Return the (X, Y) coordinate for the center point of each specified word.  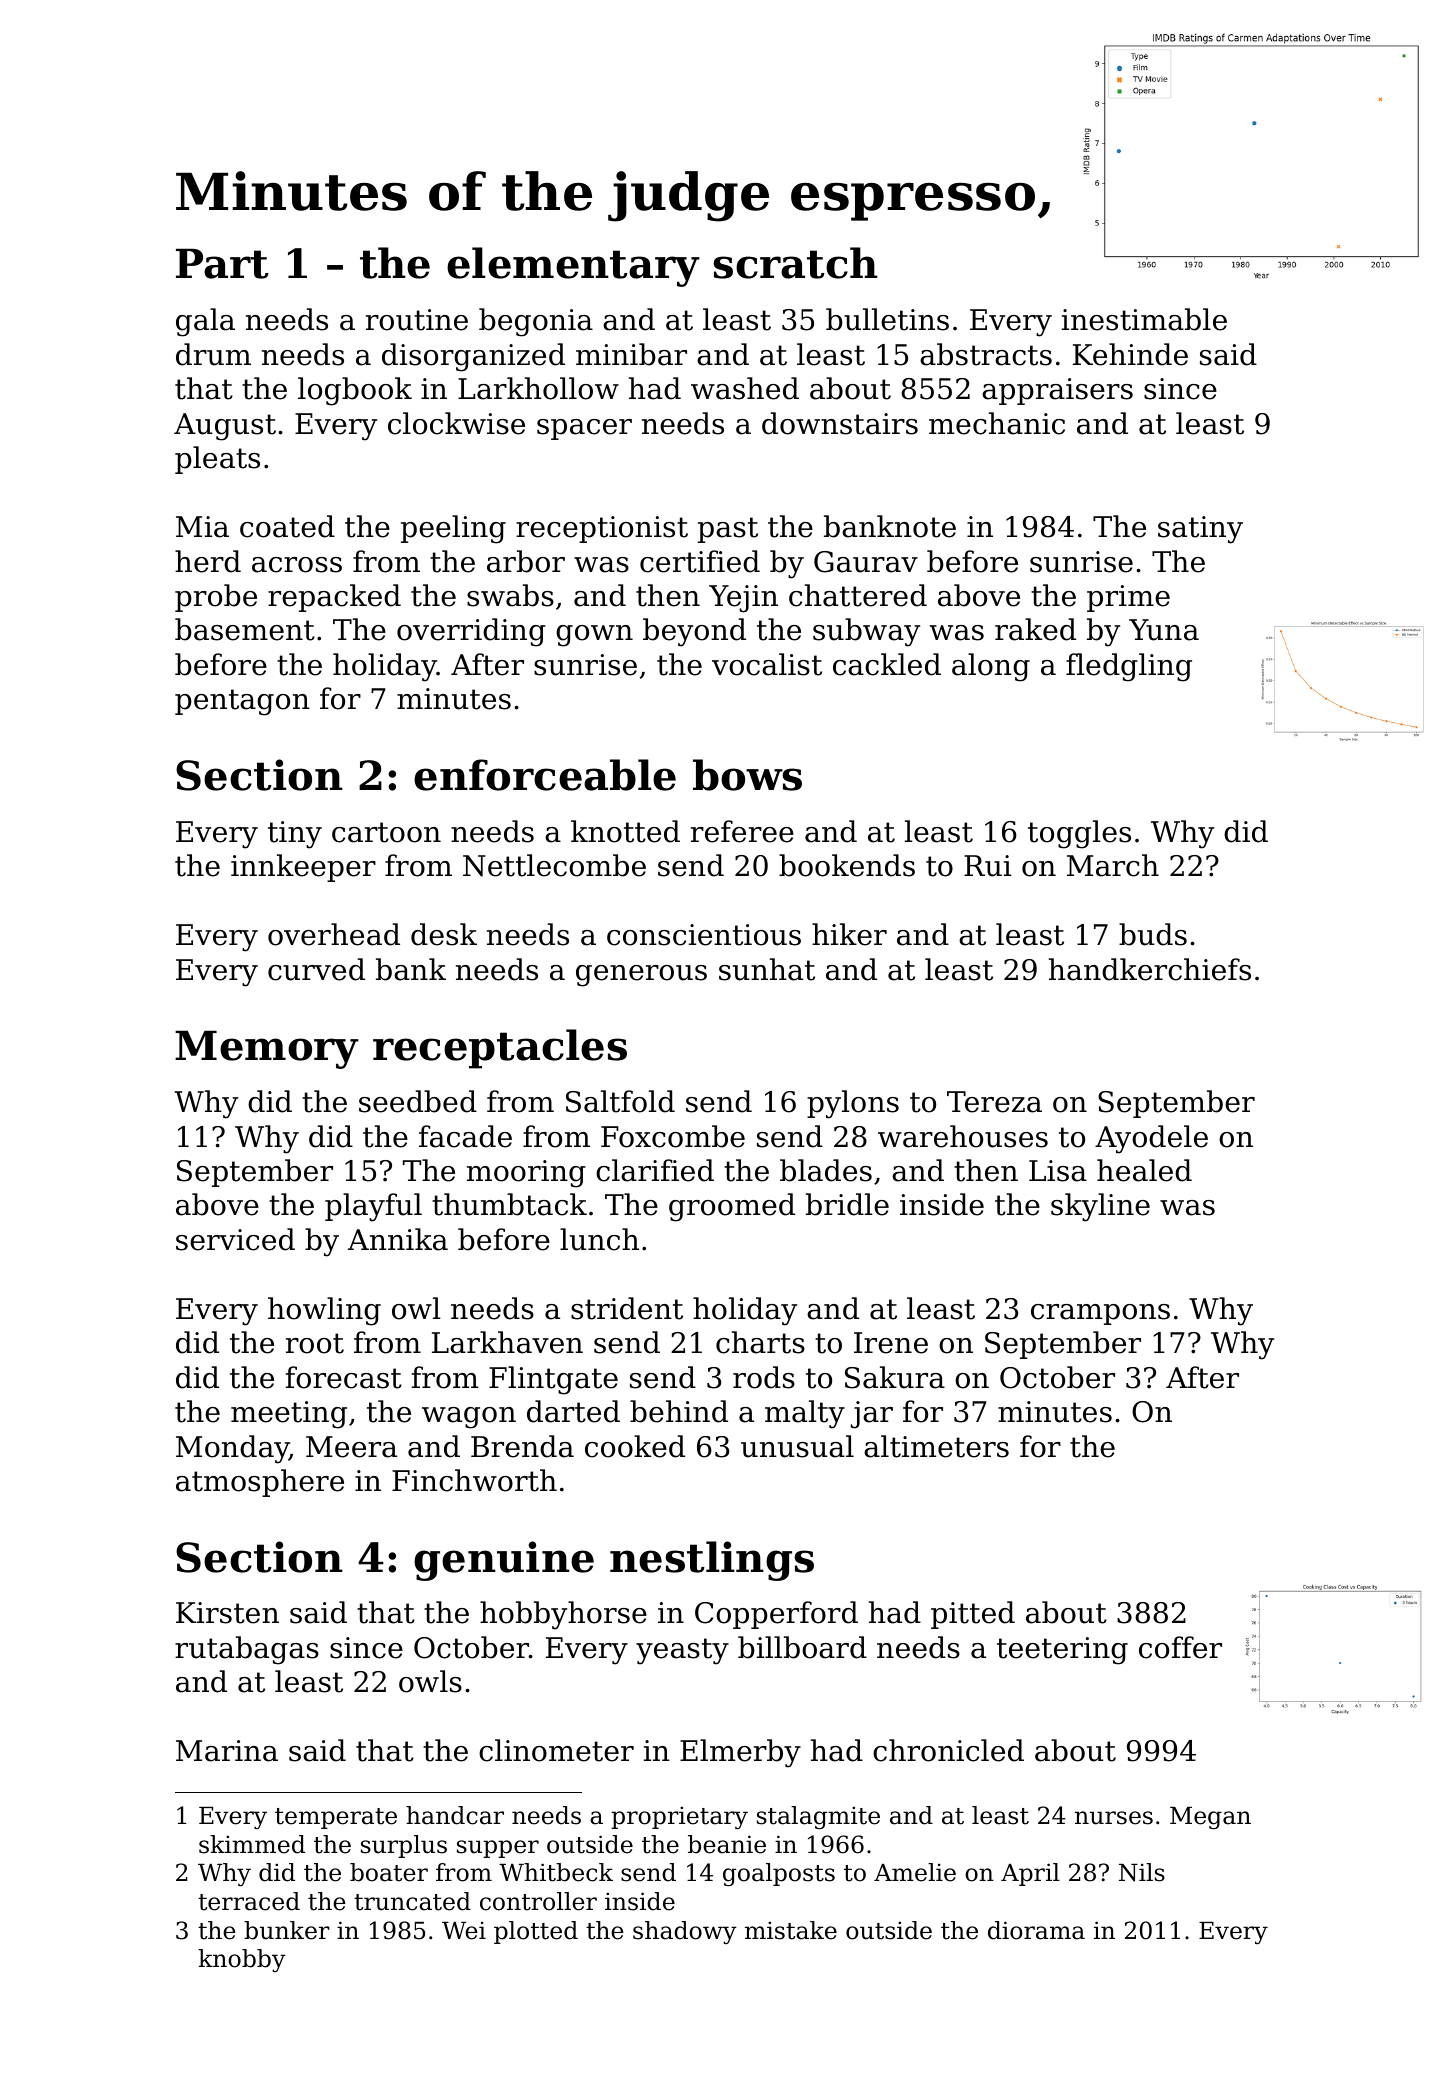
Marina (227, 1751)
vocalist (767, 664)
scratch (795, 263)
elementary (573, 267)
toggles (1079, 834)
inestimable (1144, 319)
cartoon (386, 832)
